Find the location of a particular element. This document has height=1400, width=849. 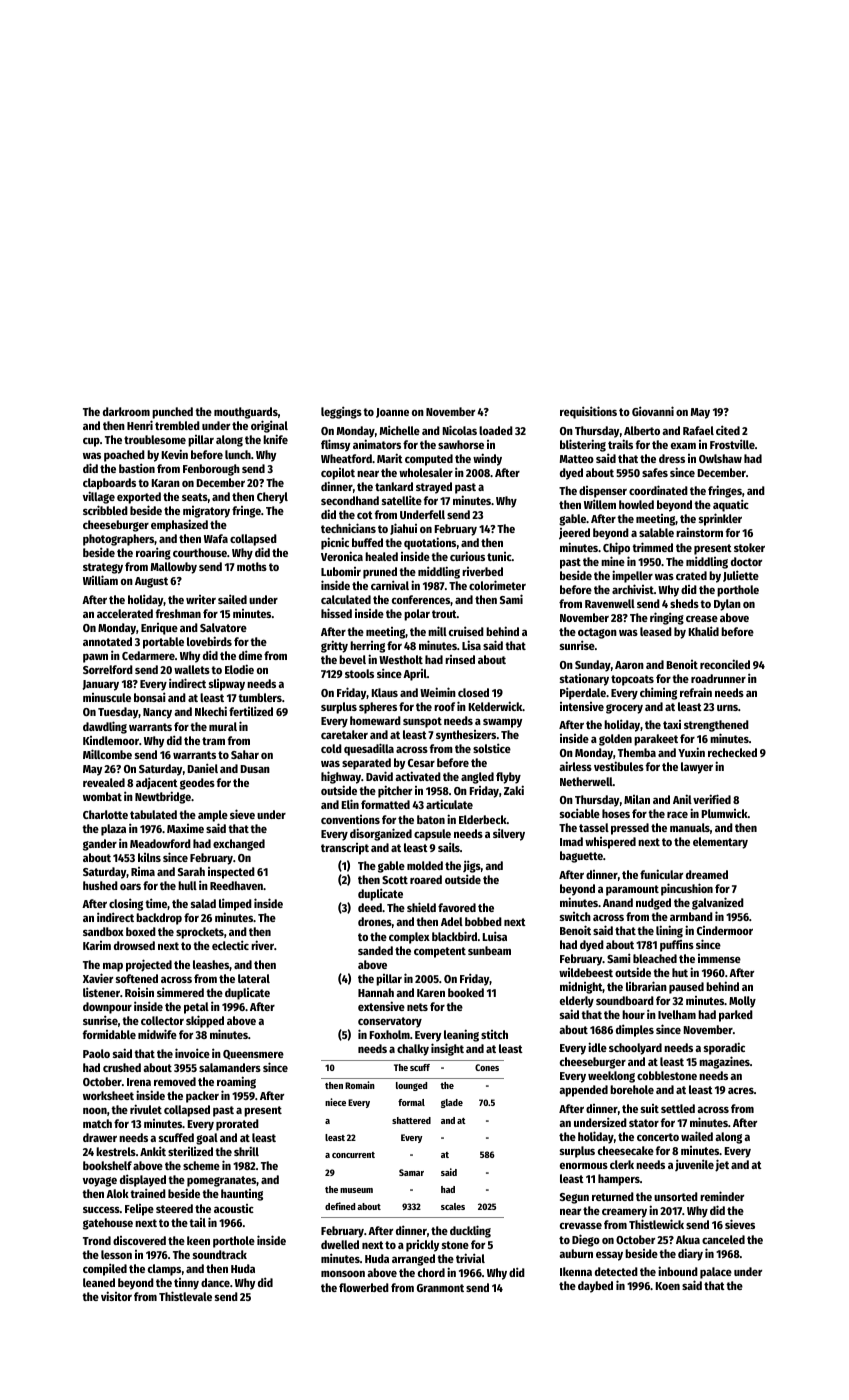

hissed is located at coordinates (336, 613).
